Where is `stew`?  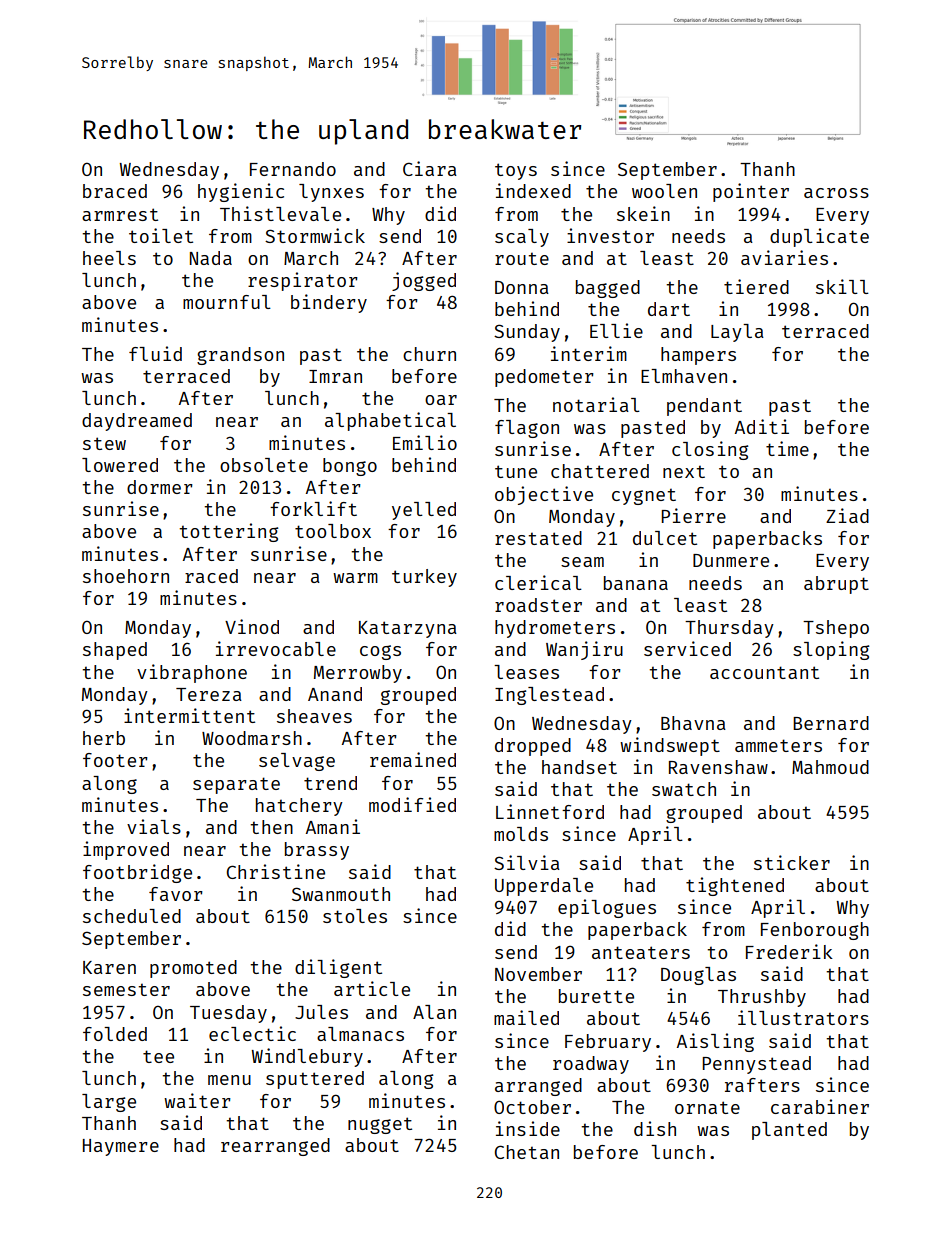
stew is located at coordinates (104, 443).
